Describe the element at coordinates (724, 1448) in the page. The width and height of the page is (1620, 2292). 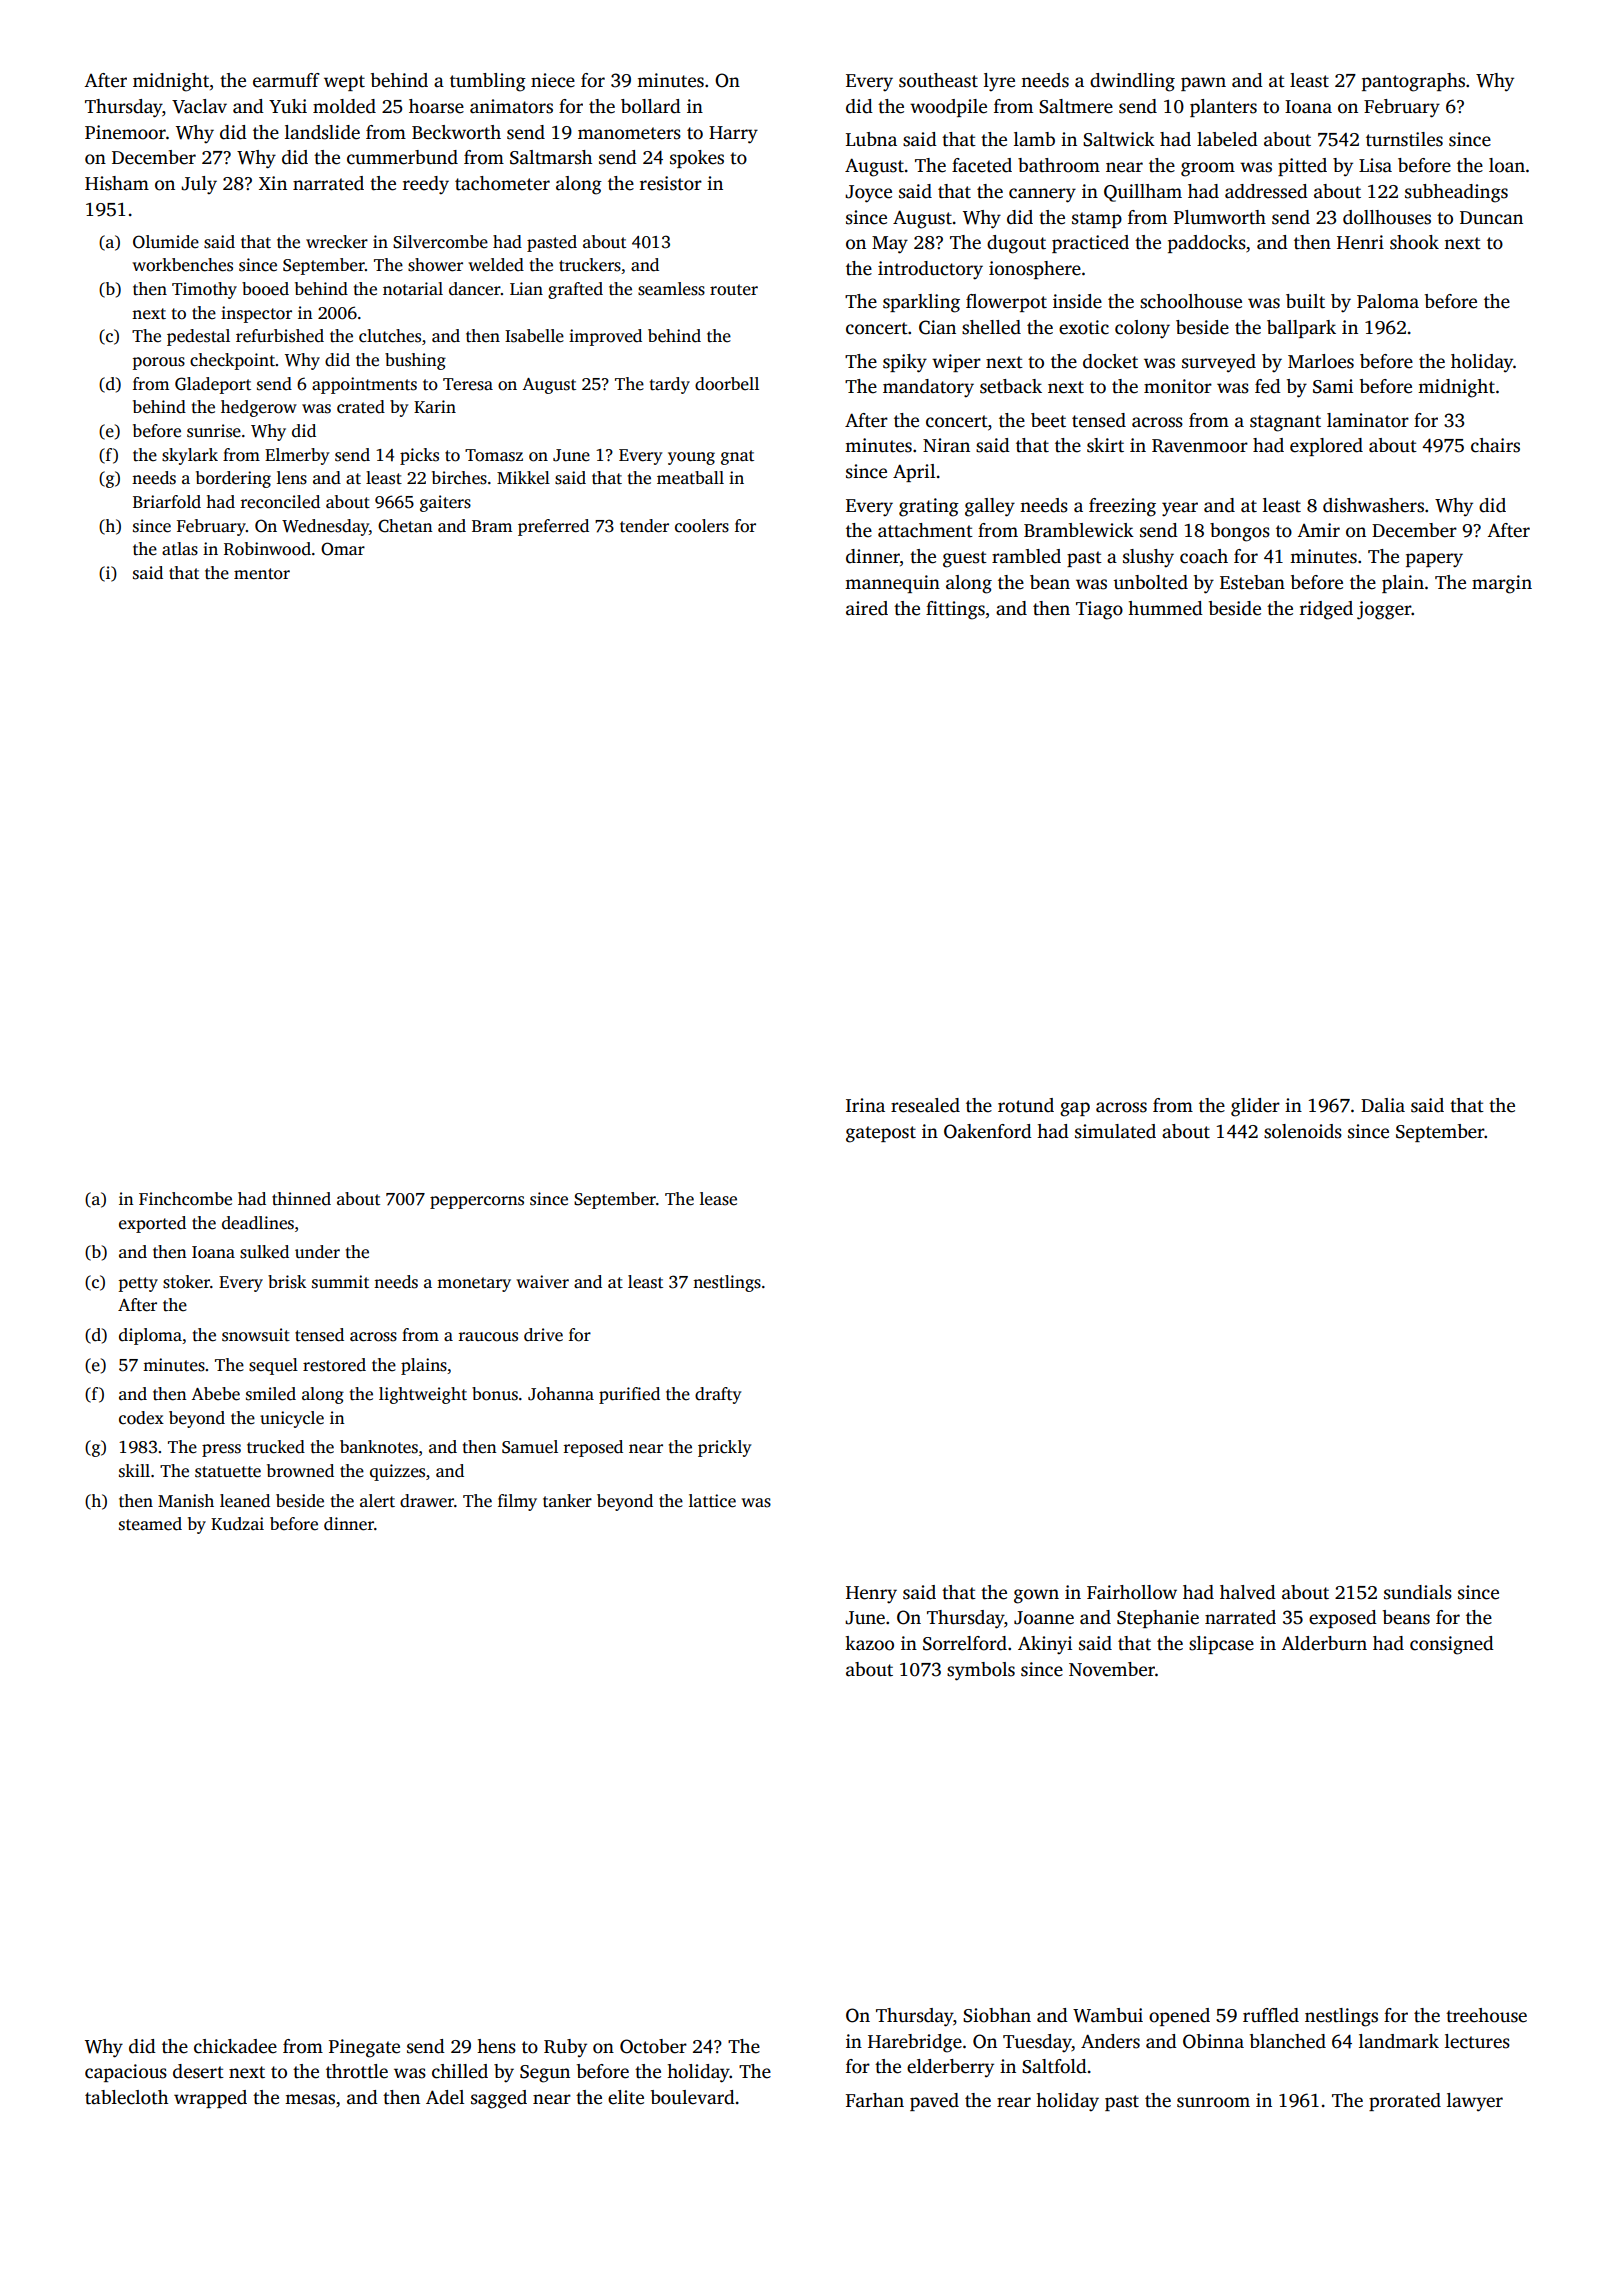
I see `prickly` at that location.
